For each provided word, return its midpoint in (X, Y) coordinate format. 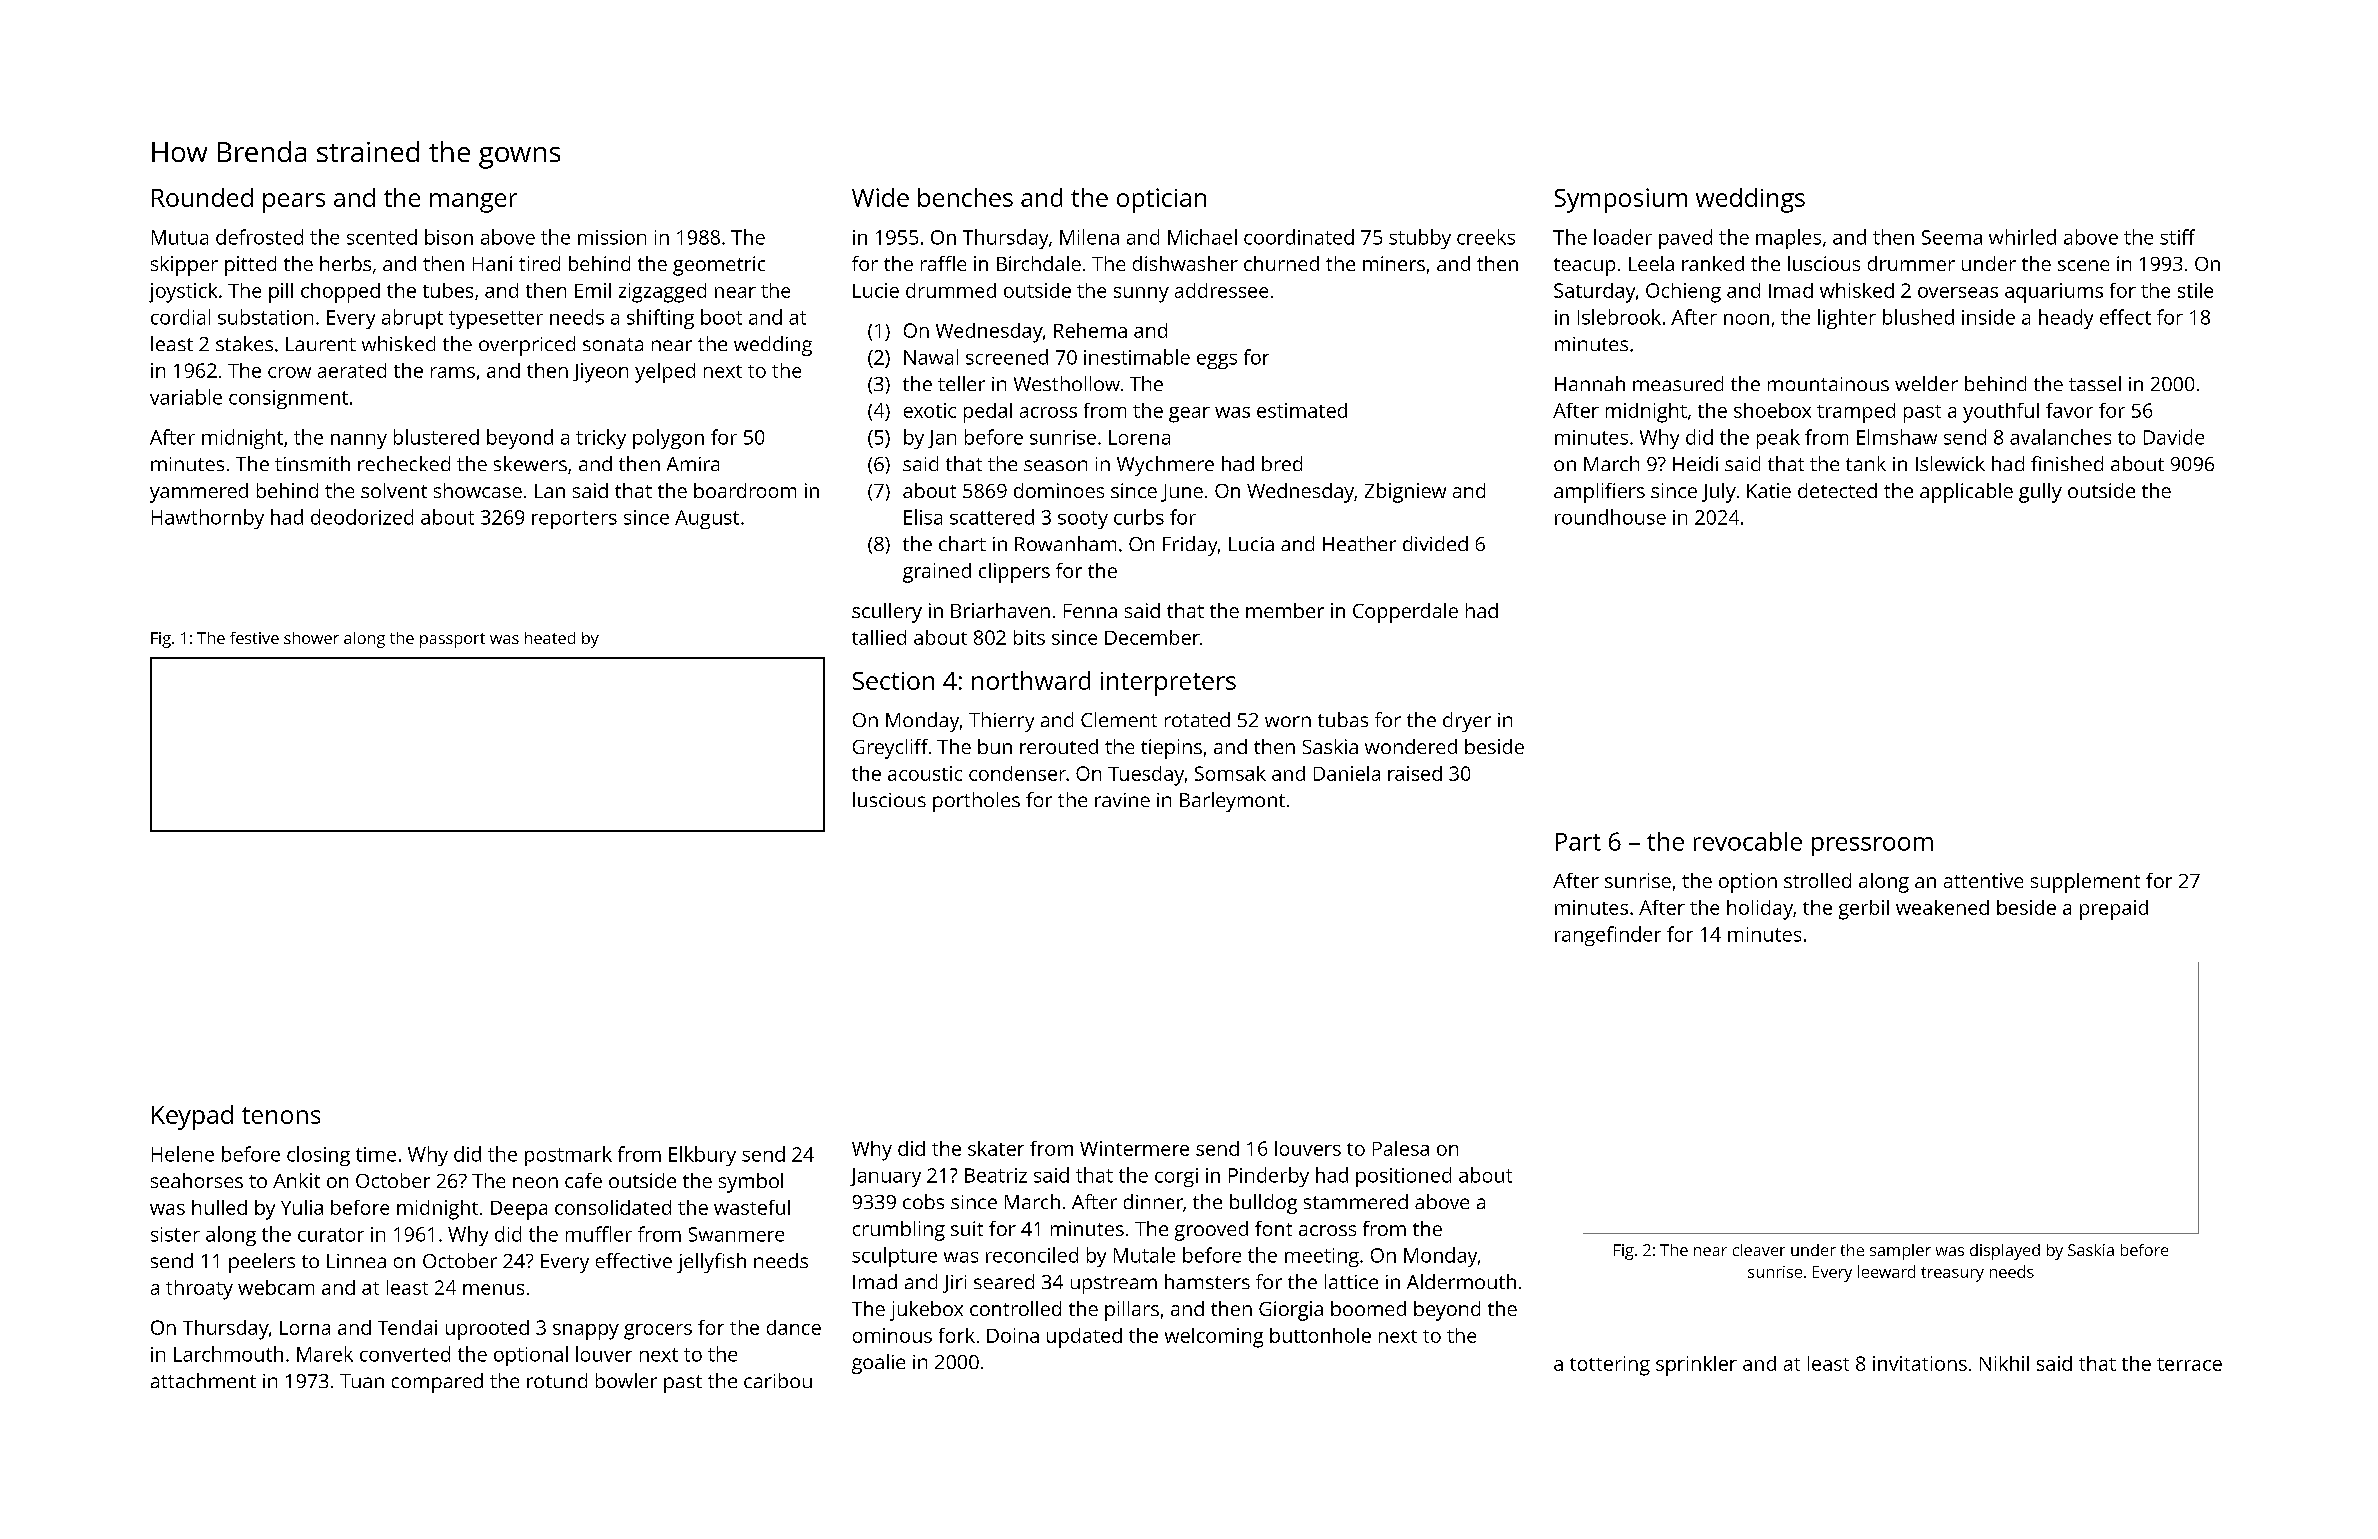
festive (254, 638)
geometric (719, 266)
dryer (1467, 722)
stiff (2177, 237)
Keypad (192, 1117)
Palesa (1401, 1148)
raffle (943, 263)
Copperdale (1405, 613)
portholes (976, 802)
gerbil (1864, 910)
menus (493, 1289)
